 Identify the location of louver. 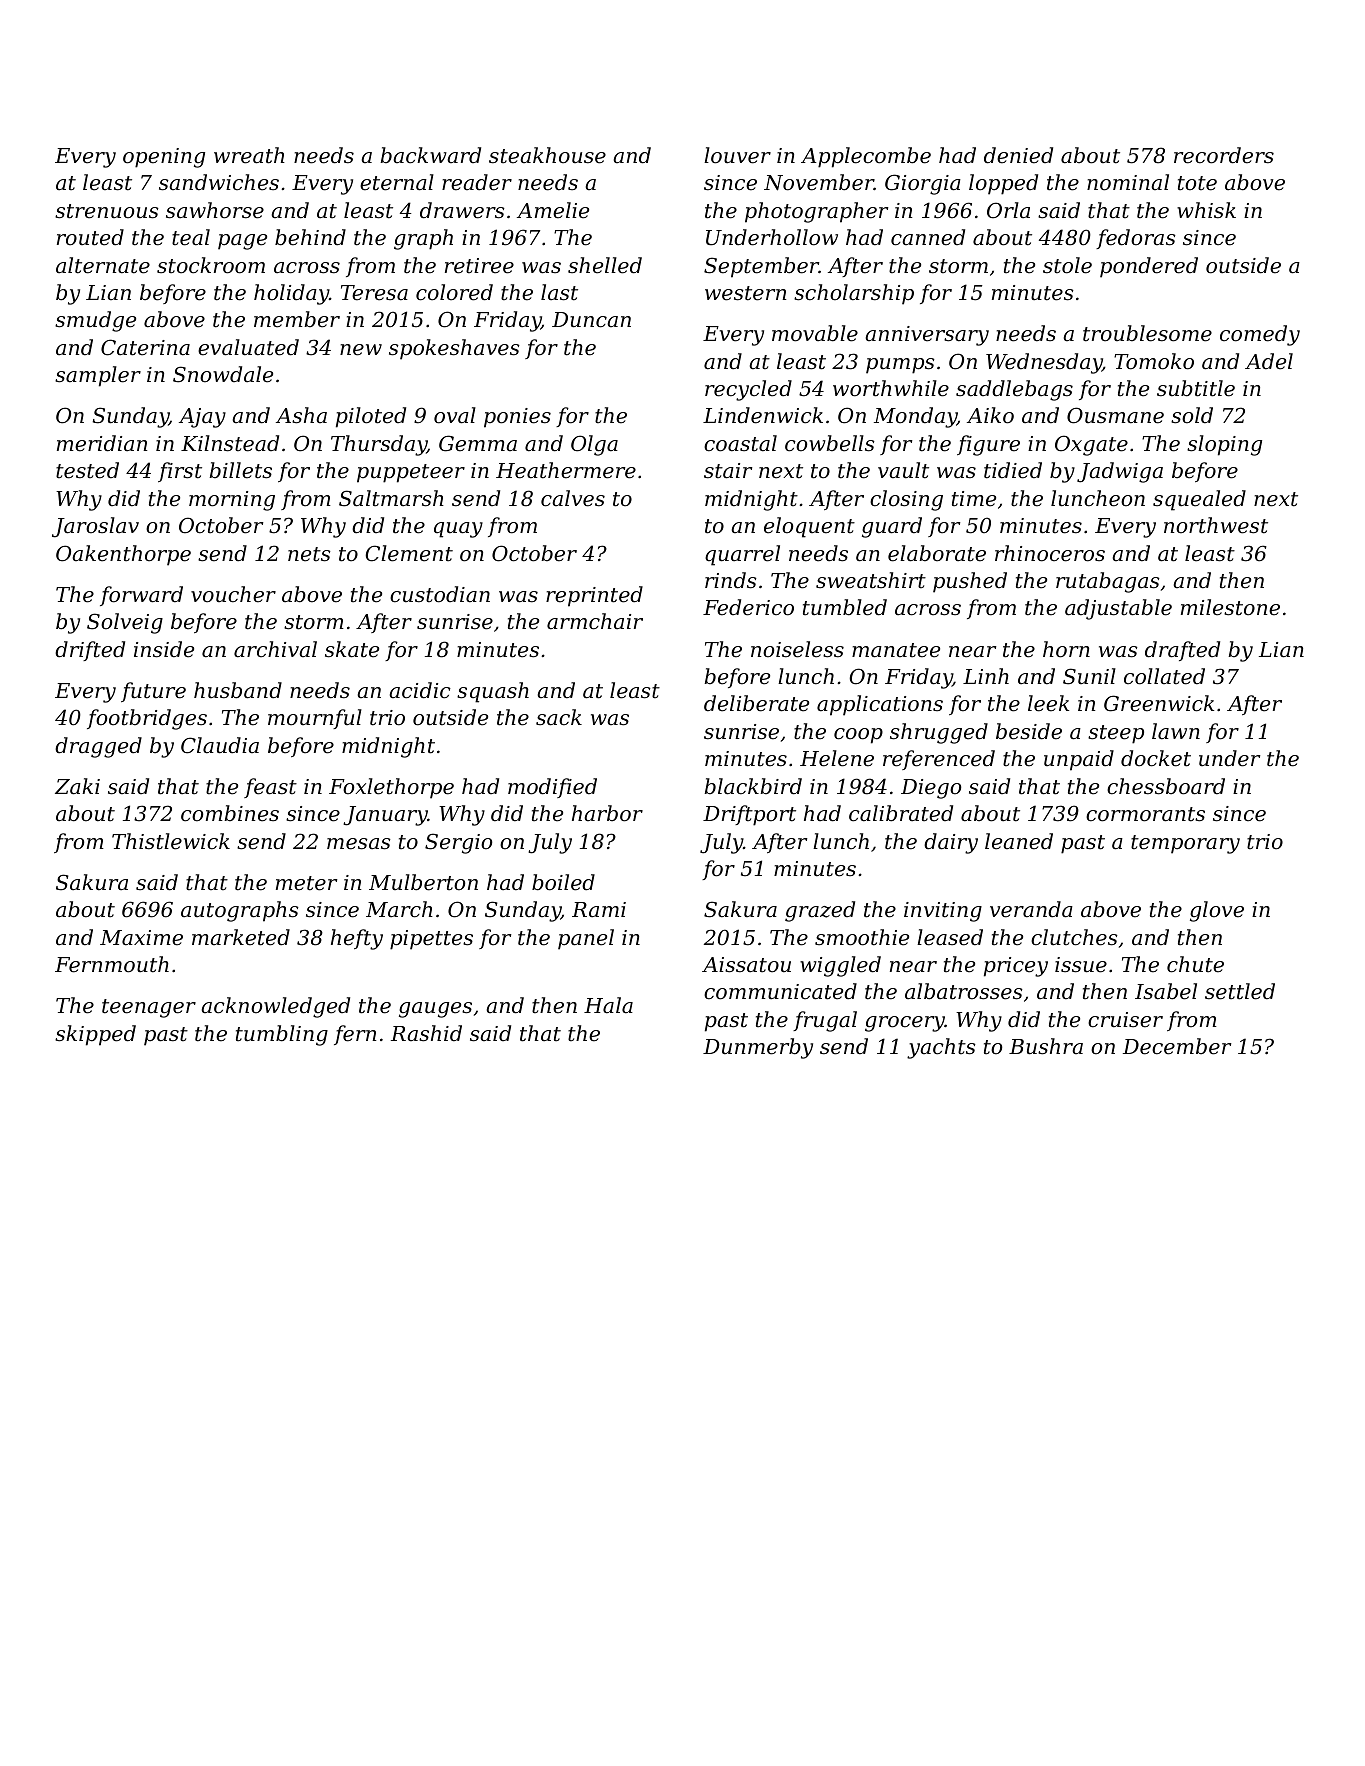
(737, 155).
